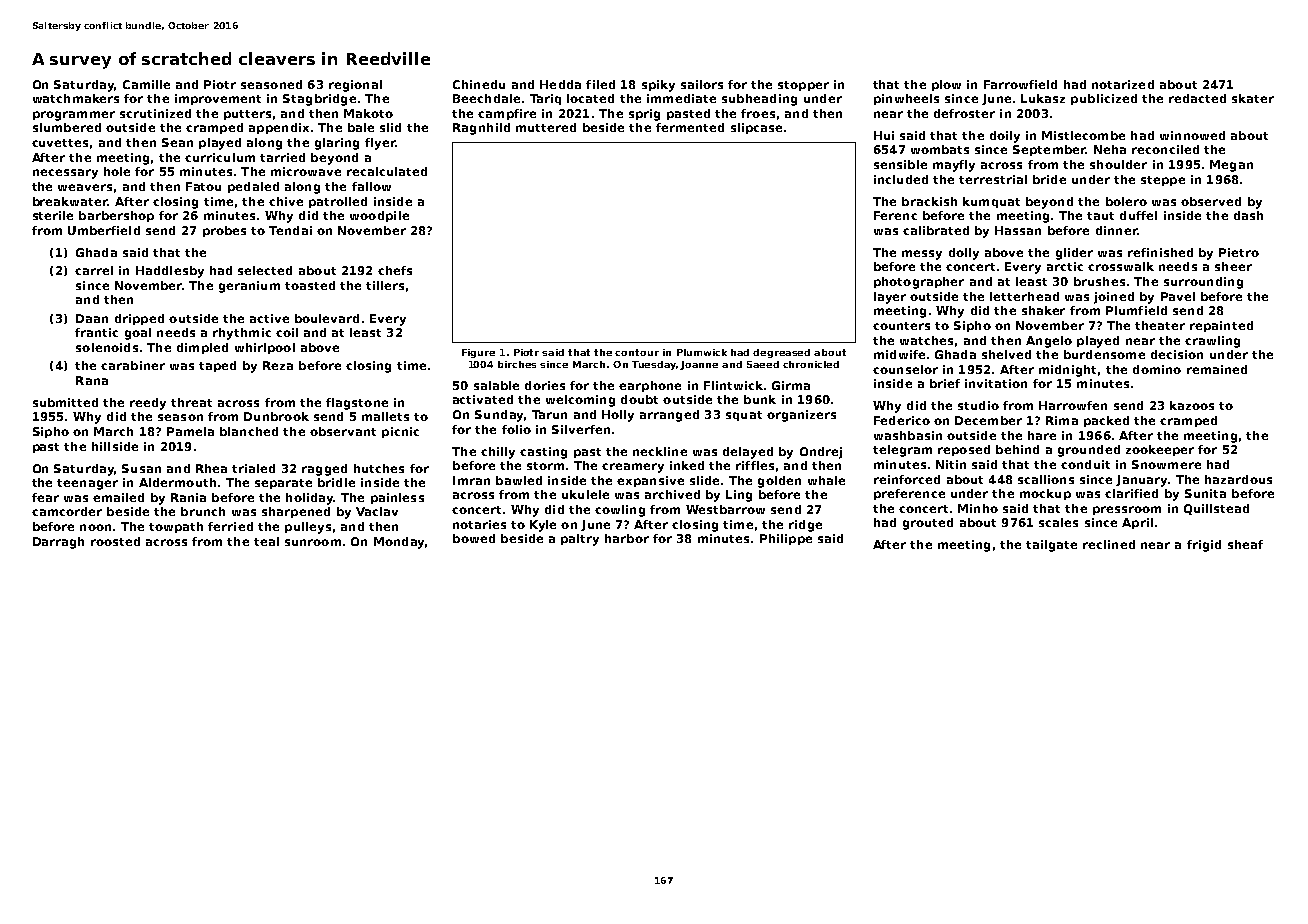 This screenshot has height=924, width=1308. I want to click on Hedda, so click(560, 84).
